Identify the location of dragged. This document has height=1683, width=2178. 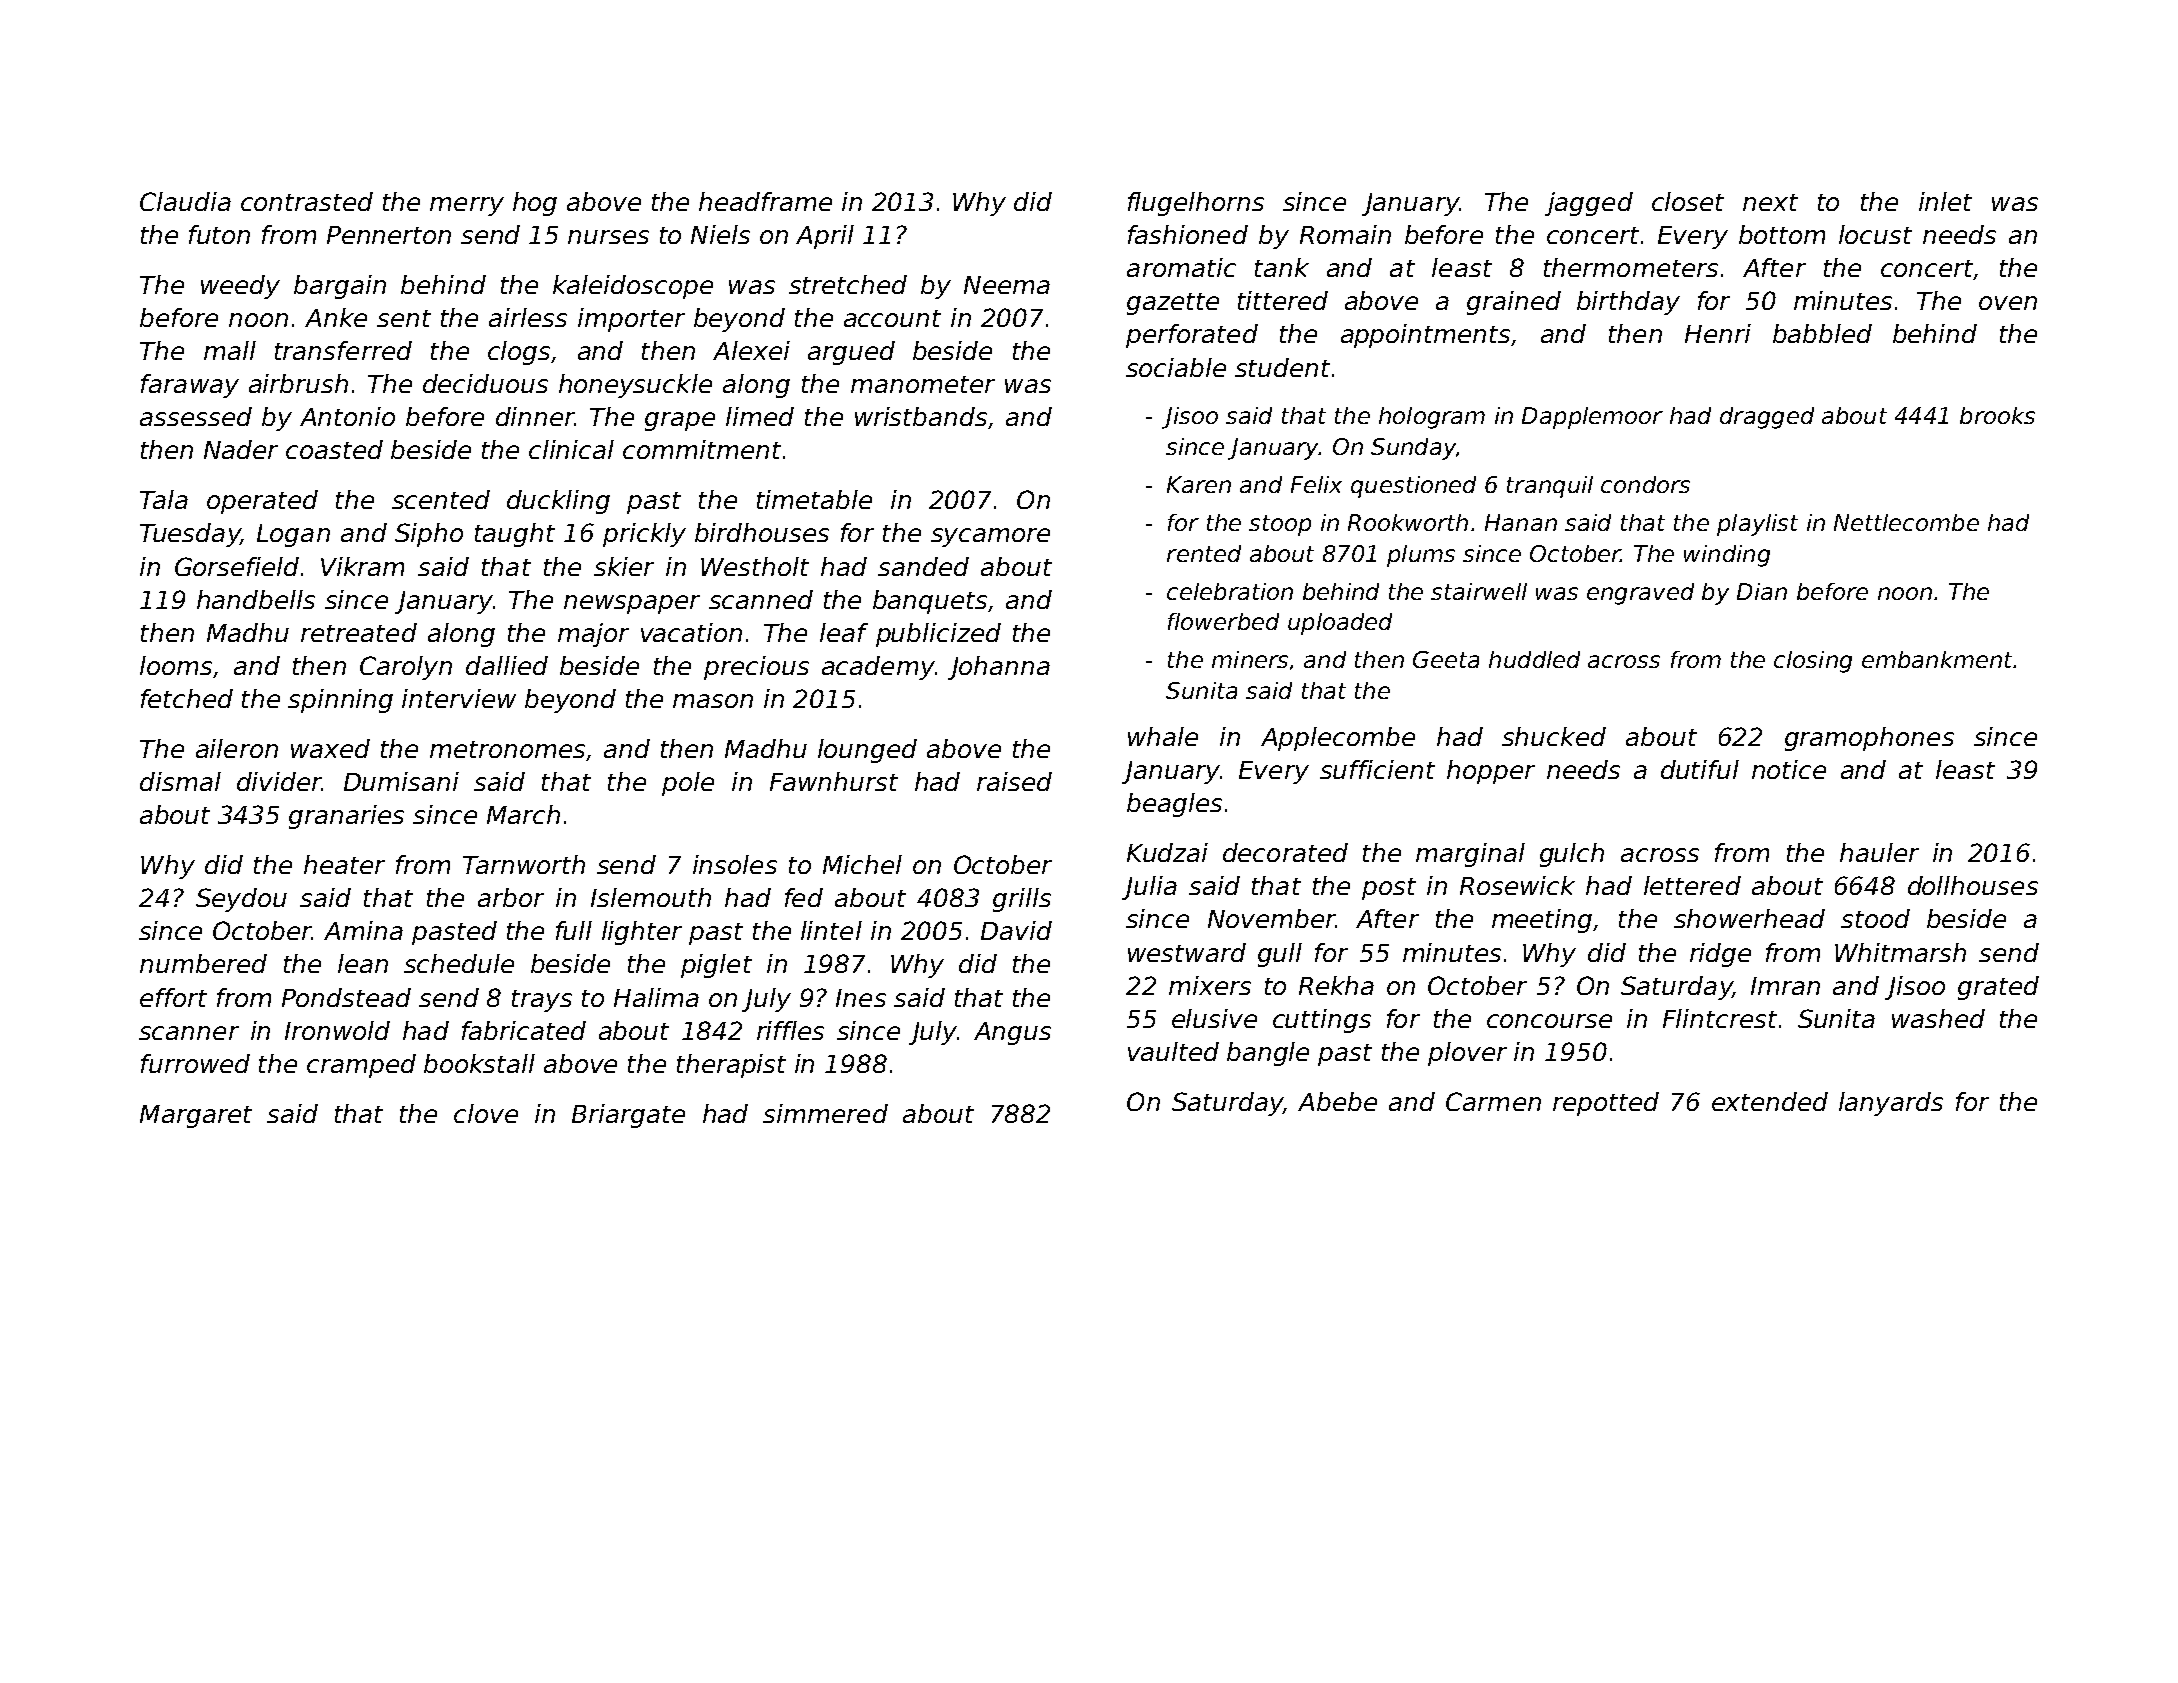
(1767, 418).
